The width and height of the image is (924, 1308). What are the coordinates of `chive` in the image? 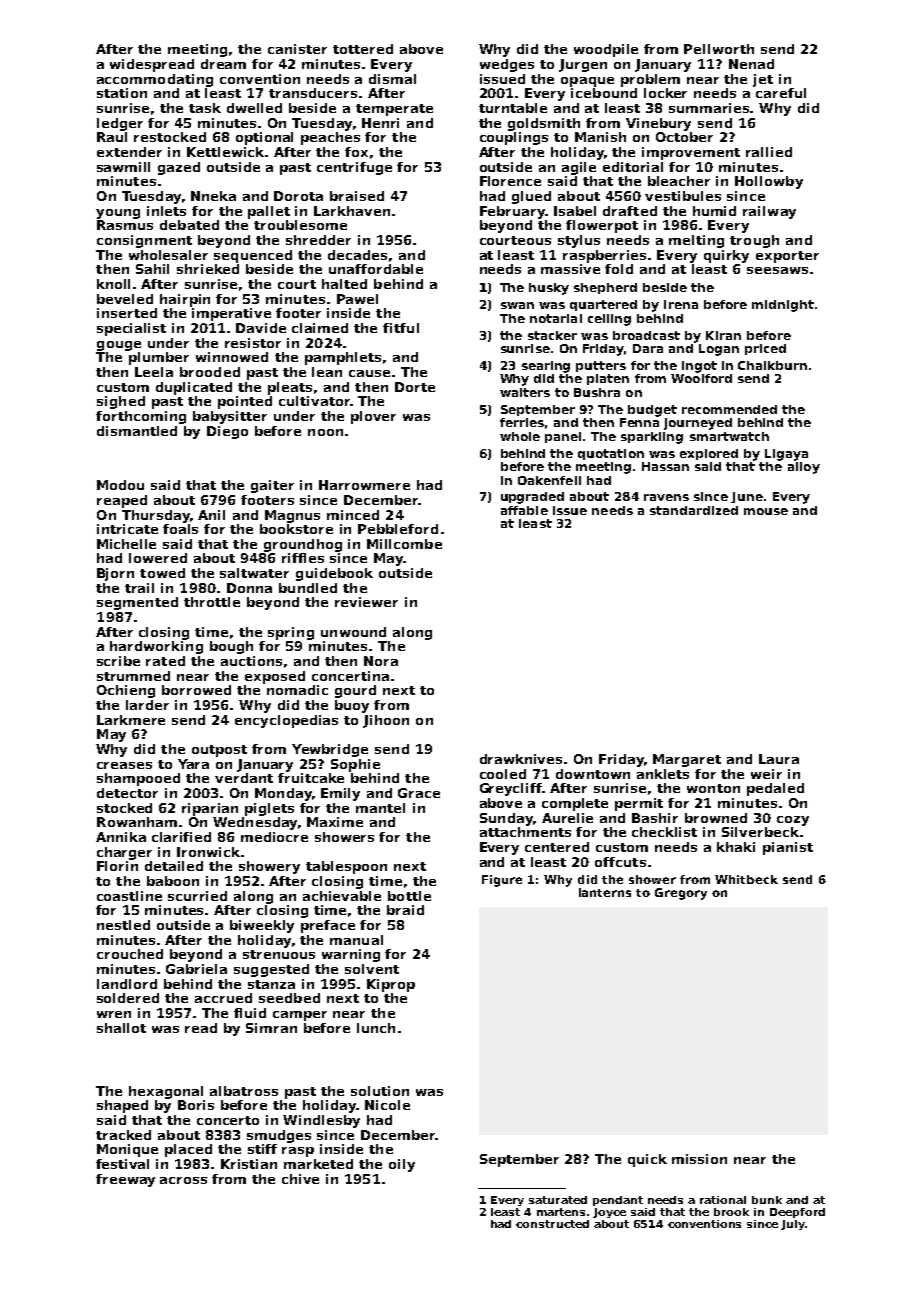 It's located at (300, 1179).
